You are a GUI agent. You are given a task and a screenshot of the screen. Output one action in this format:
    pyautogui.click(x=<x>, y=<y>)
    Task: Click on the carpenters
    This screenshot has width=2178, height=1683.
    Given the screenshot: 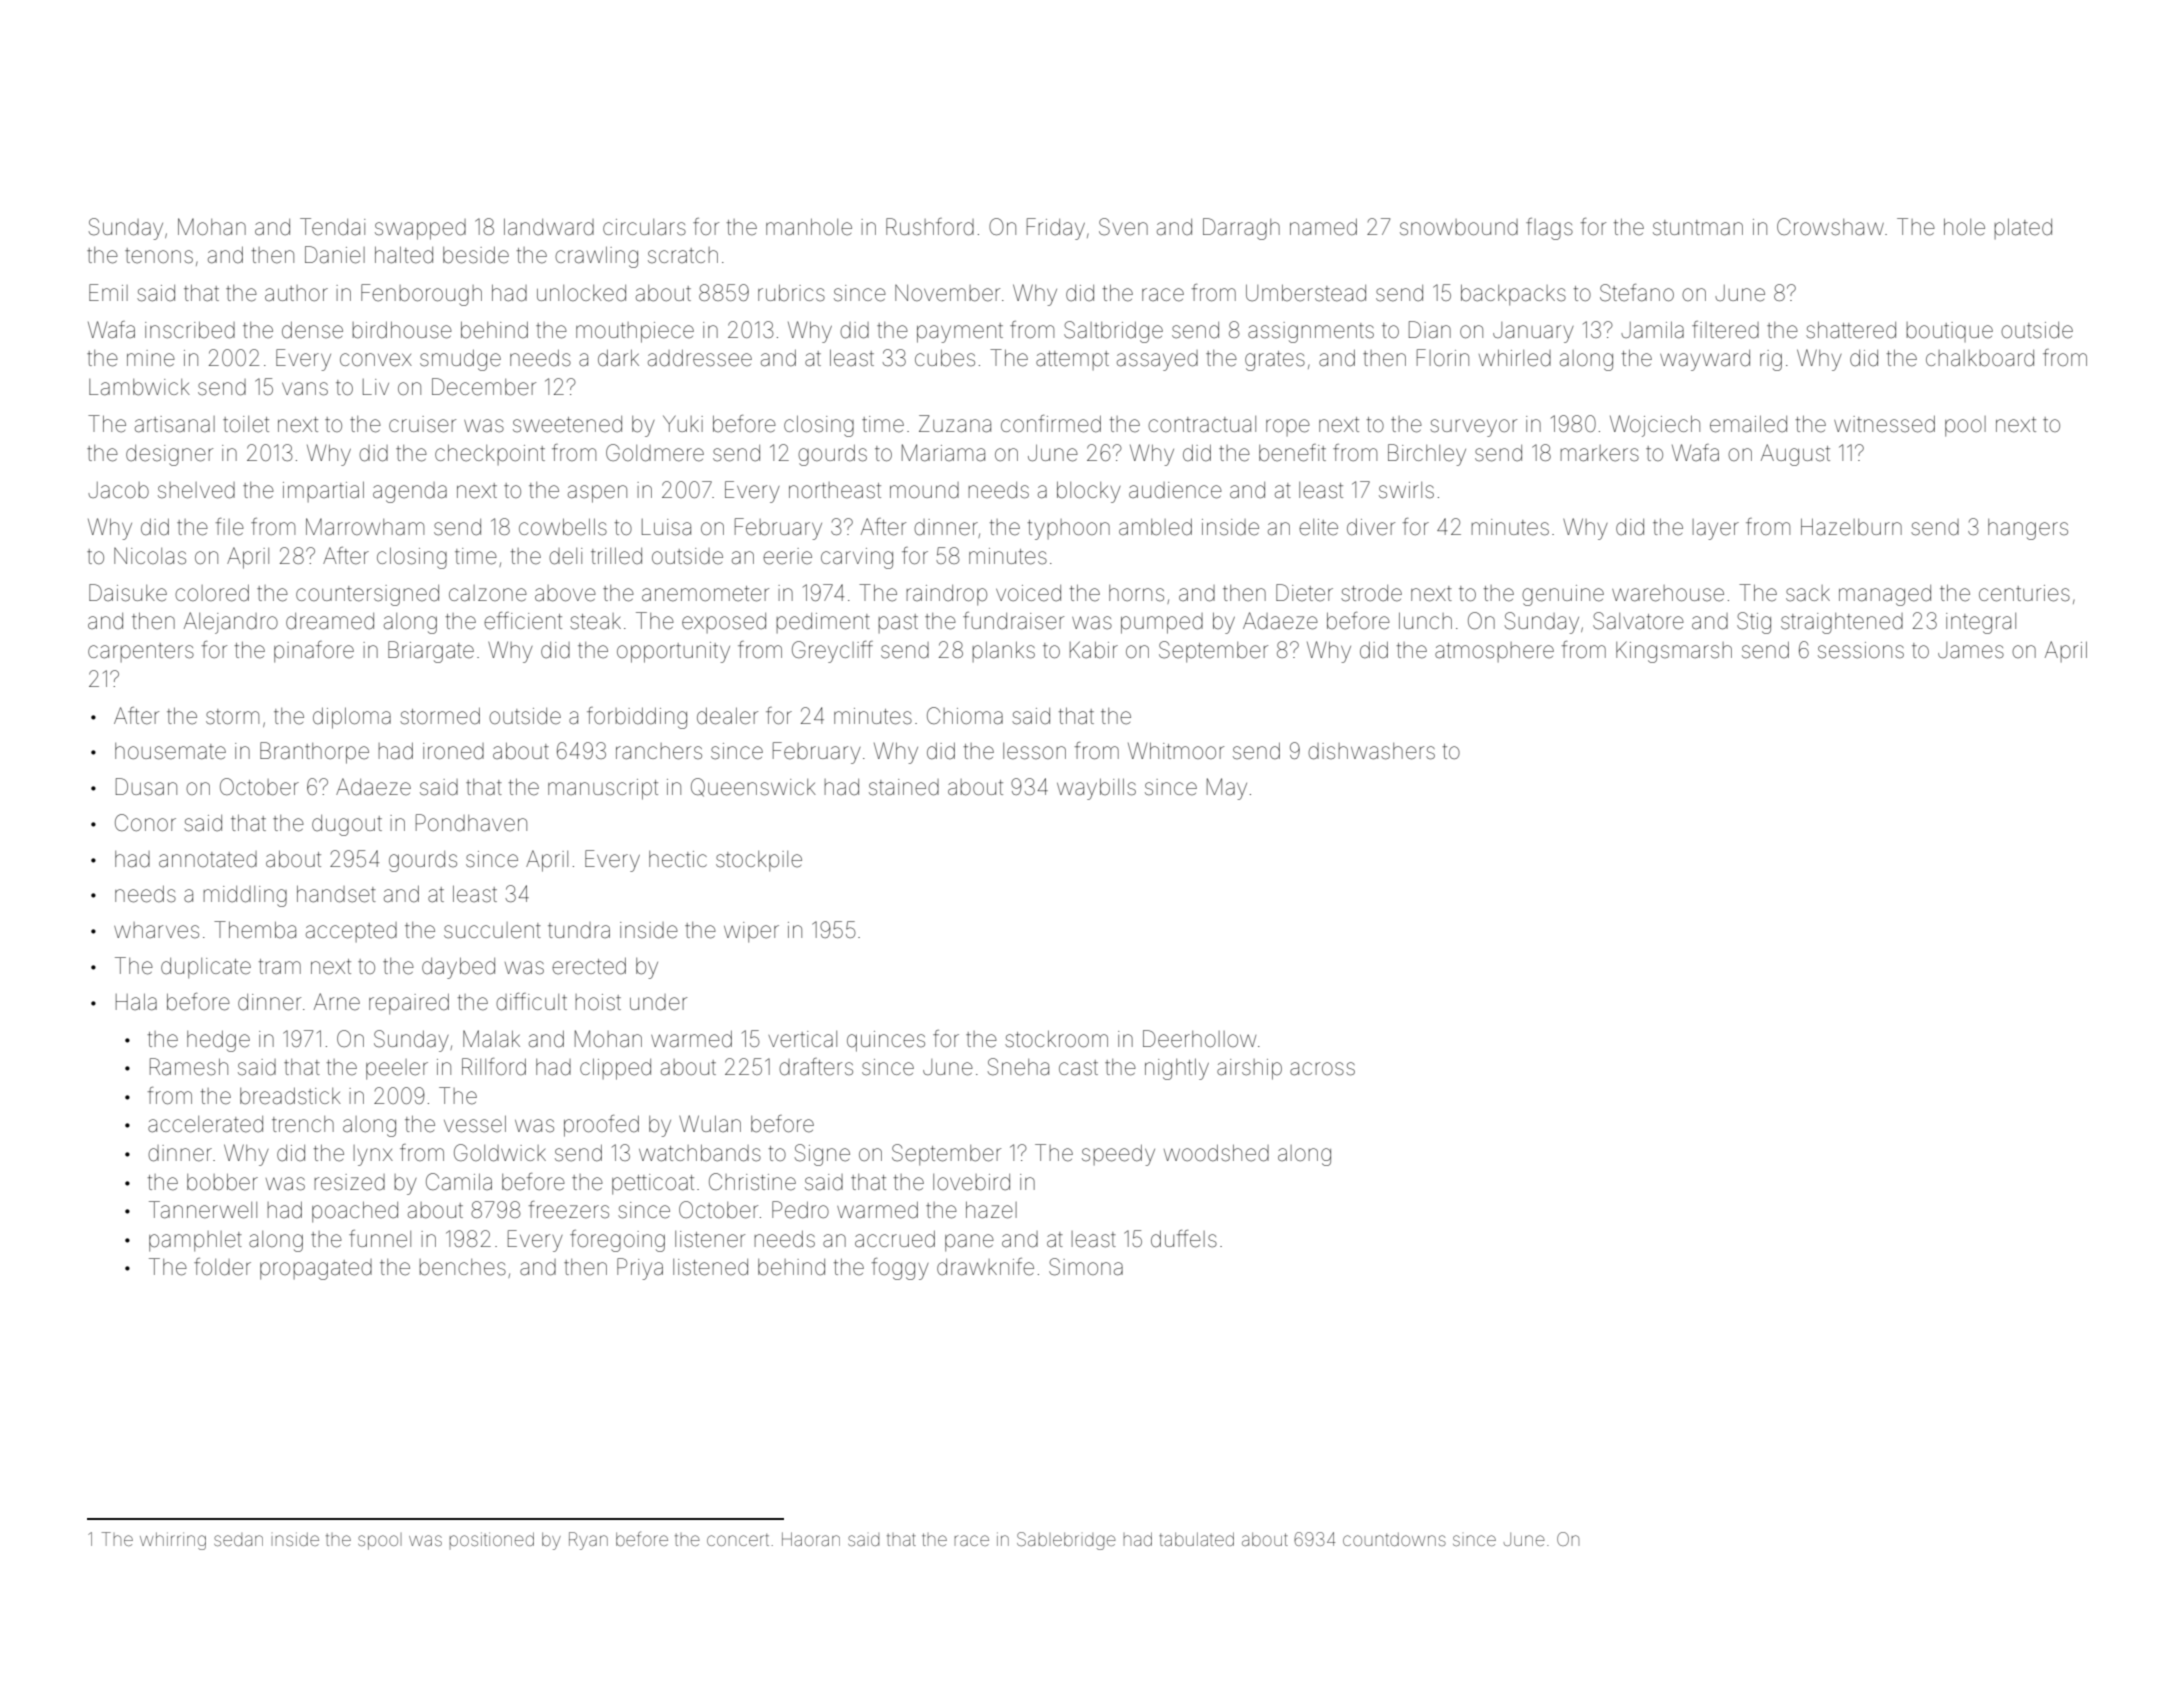 What is the action you would take?
    pyautogui.click(x=141, y=652)
